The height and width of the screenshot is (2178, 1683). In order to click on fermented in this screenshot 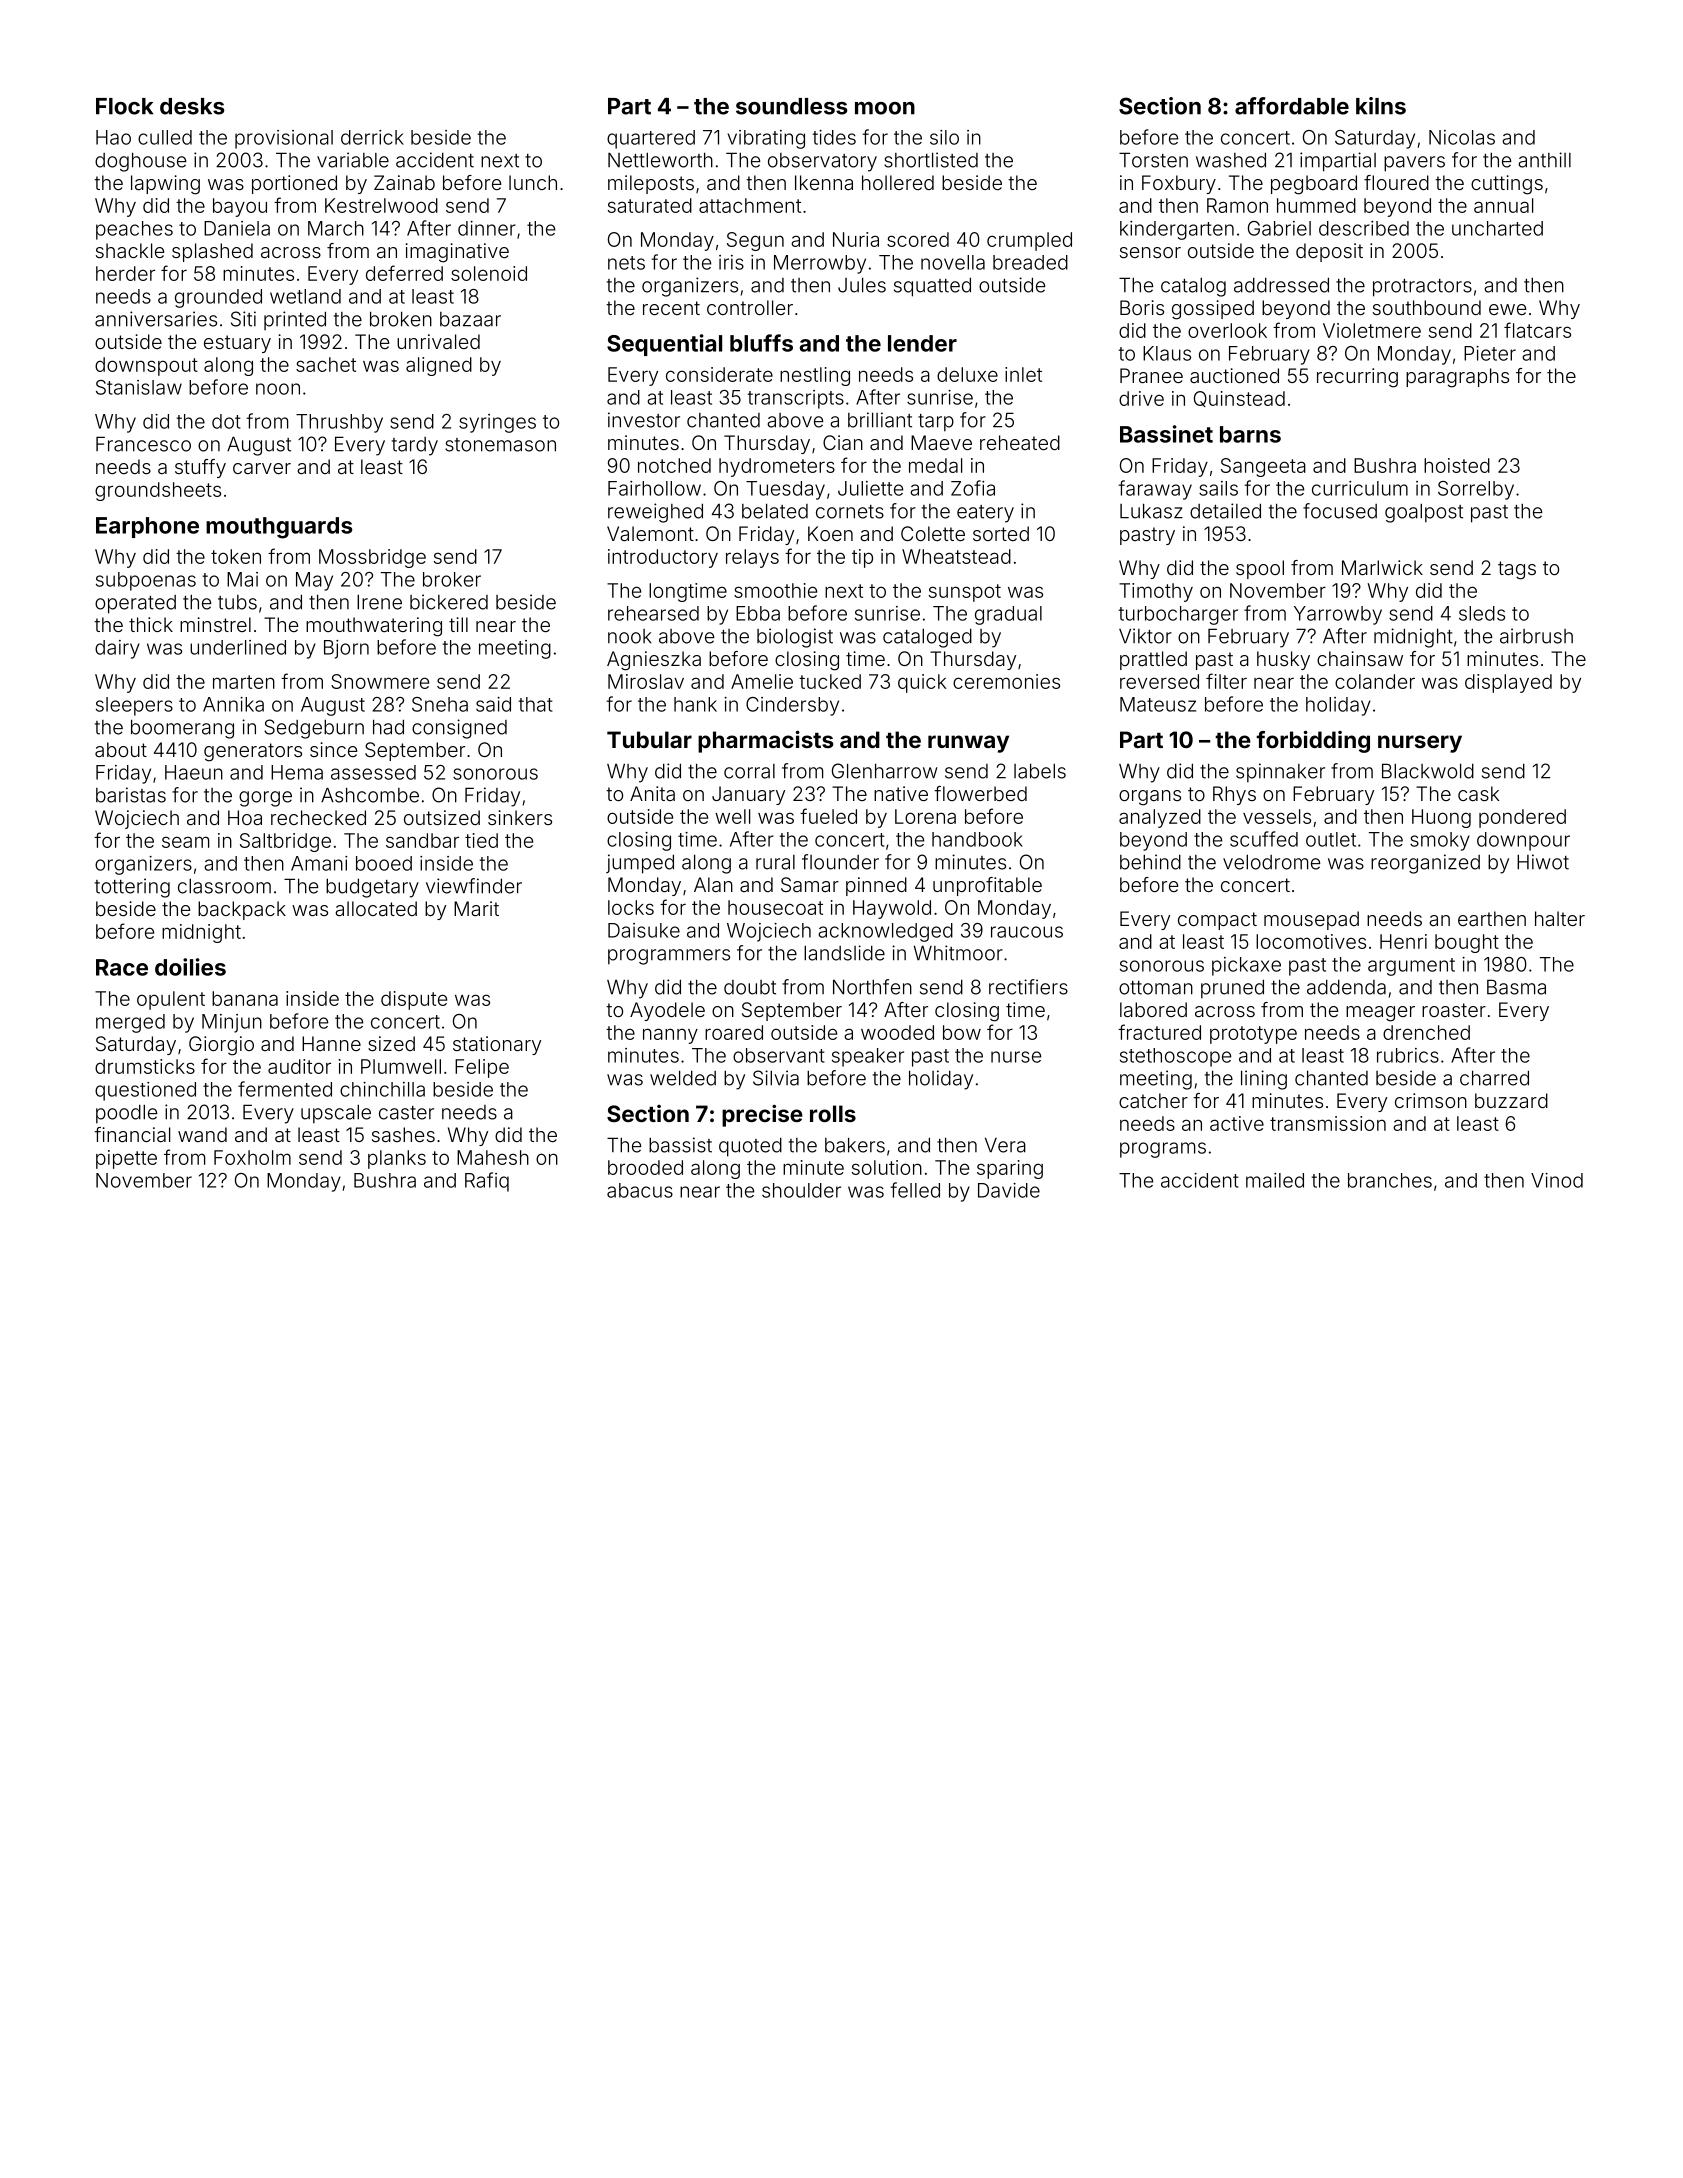, I will do `click(285, 1089)`.
